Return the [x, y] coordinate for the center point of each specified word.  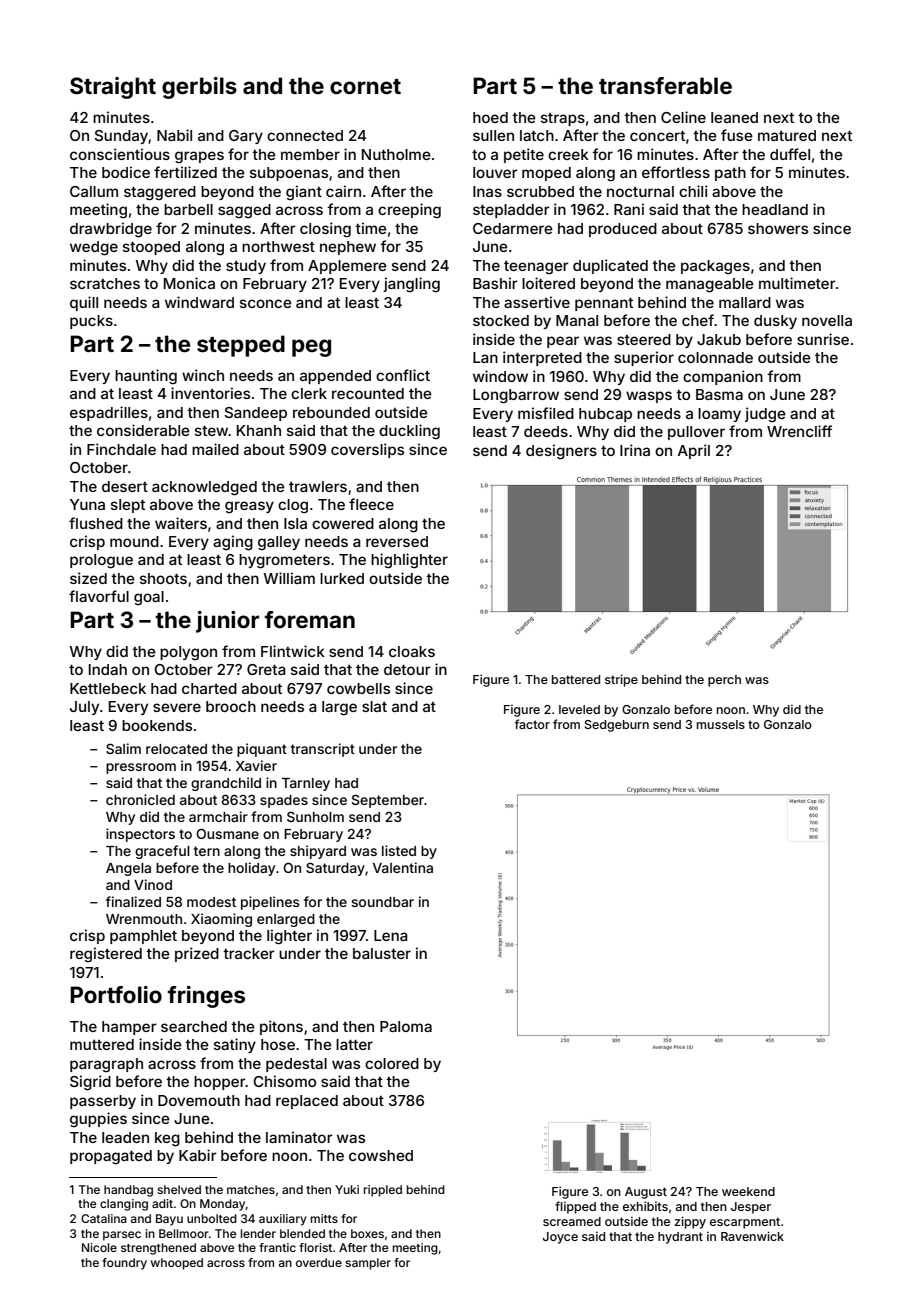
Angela [128, 869]
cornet [365, 86]
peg [311, 348]
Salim [123, 748]
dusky [775, 322]
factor [532, 724]
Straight [113, 88]
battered [576, 679]
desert [125, 486]
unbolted [212, 1218]
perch [724, 681]
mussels [721, 724]
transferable [665, 85]
